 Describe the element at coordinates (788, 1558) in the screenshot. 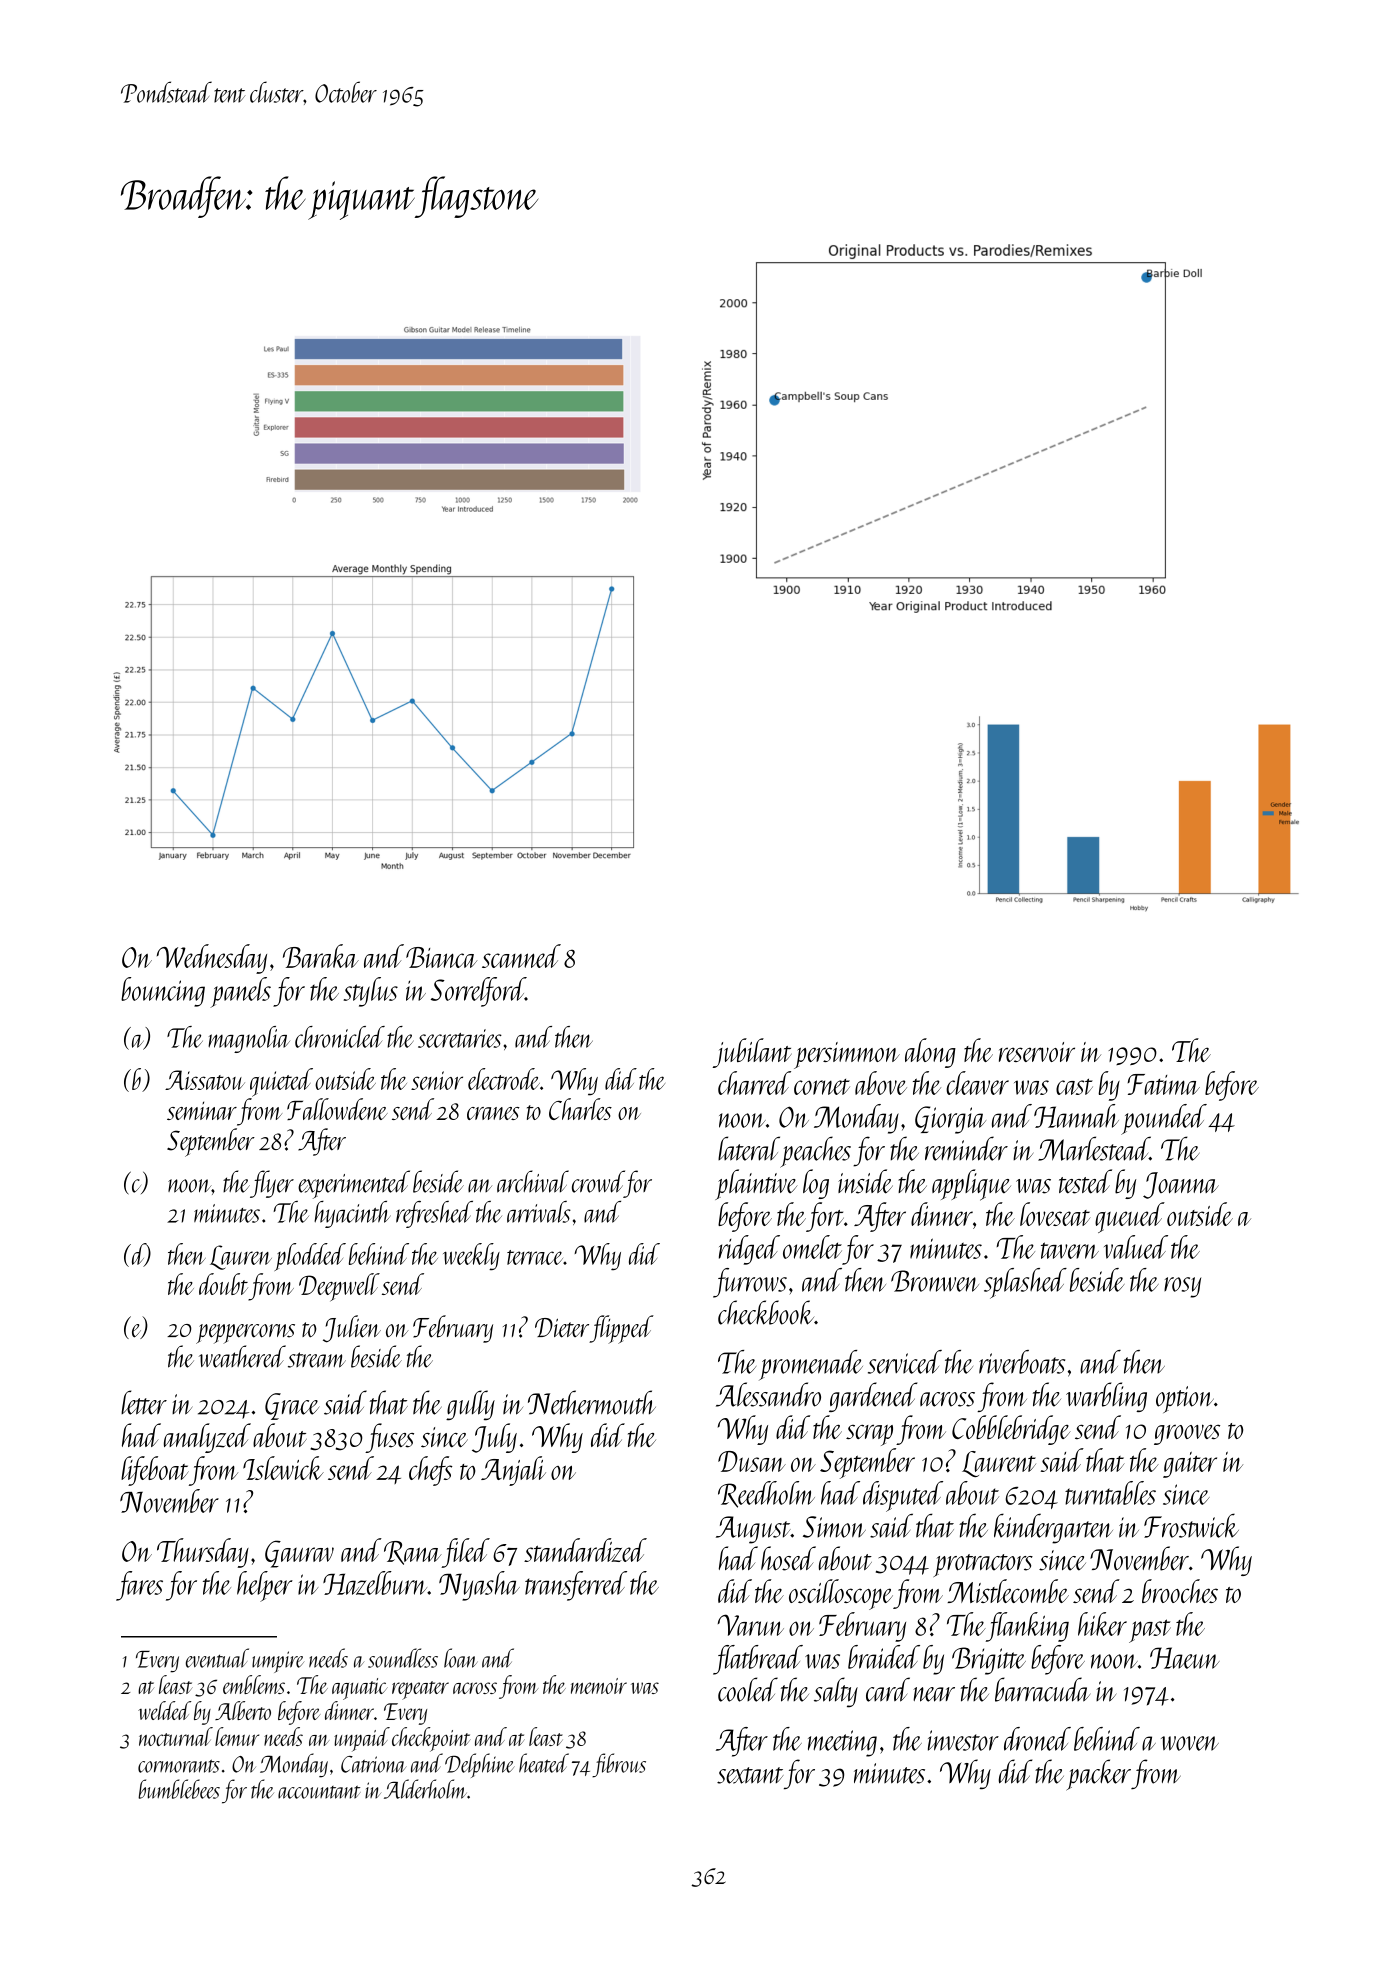

I see `hosed` at that location.
